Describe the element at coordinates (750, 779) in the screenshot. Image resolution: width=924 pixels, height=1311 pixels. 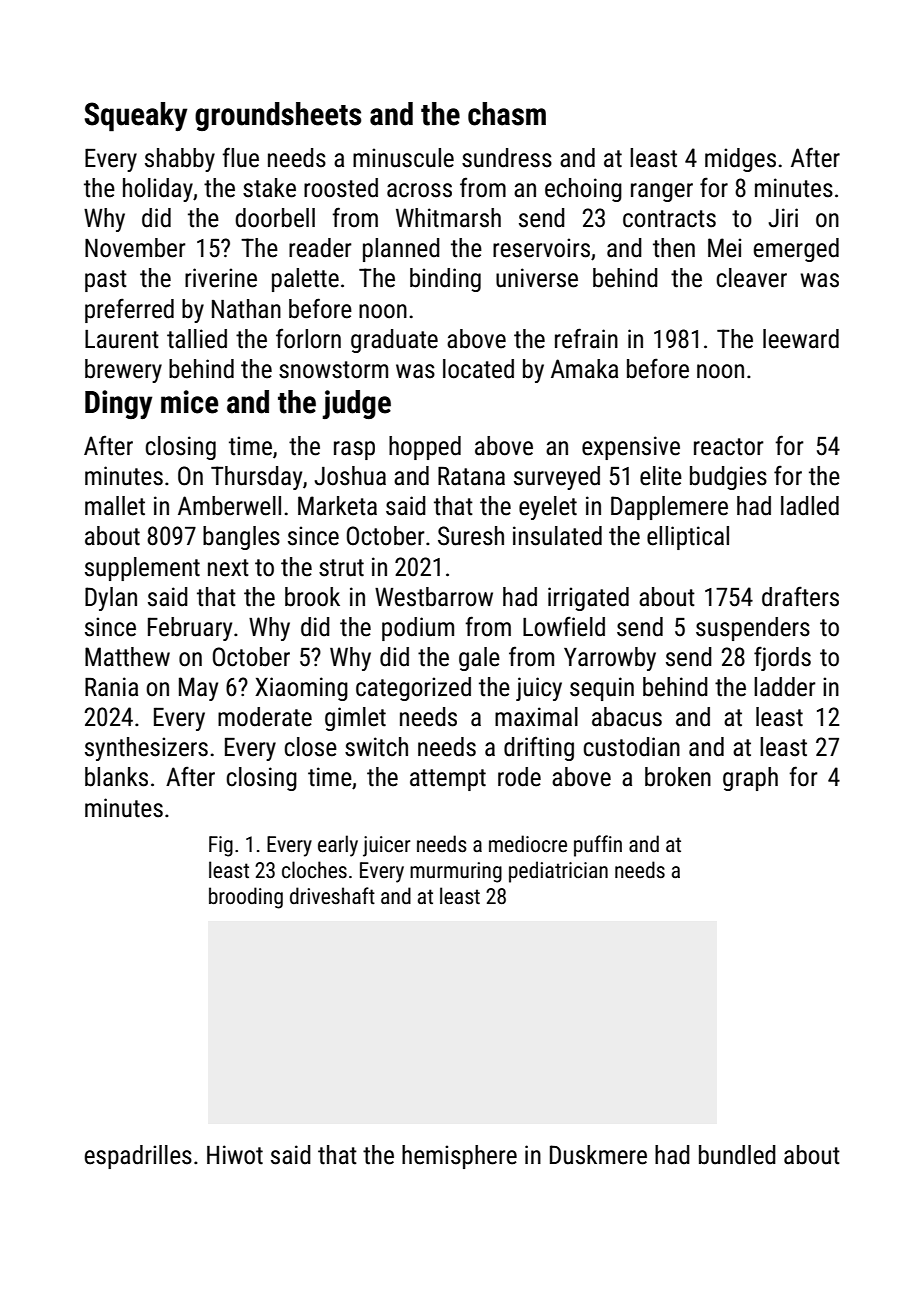
I see `graph` at that location.
